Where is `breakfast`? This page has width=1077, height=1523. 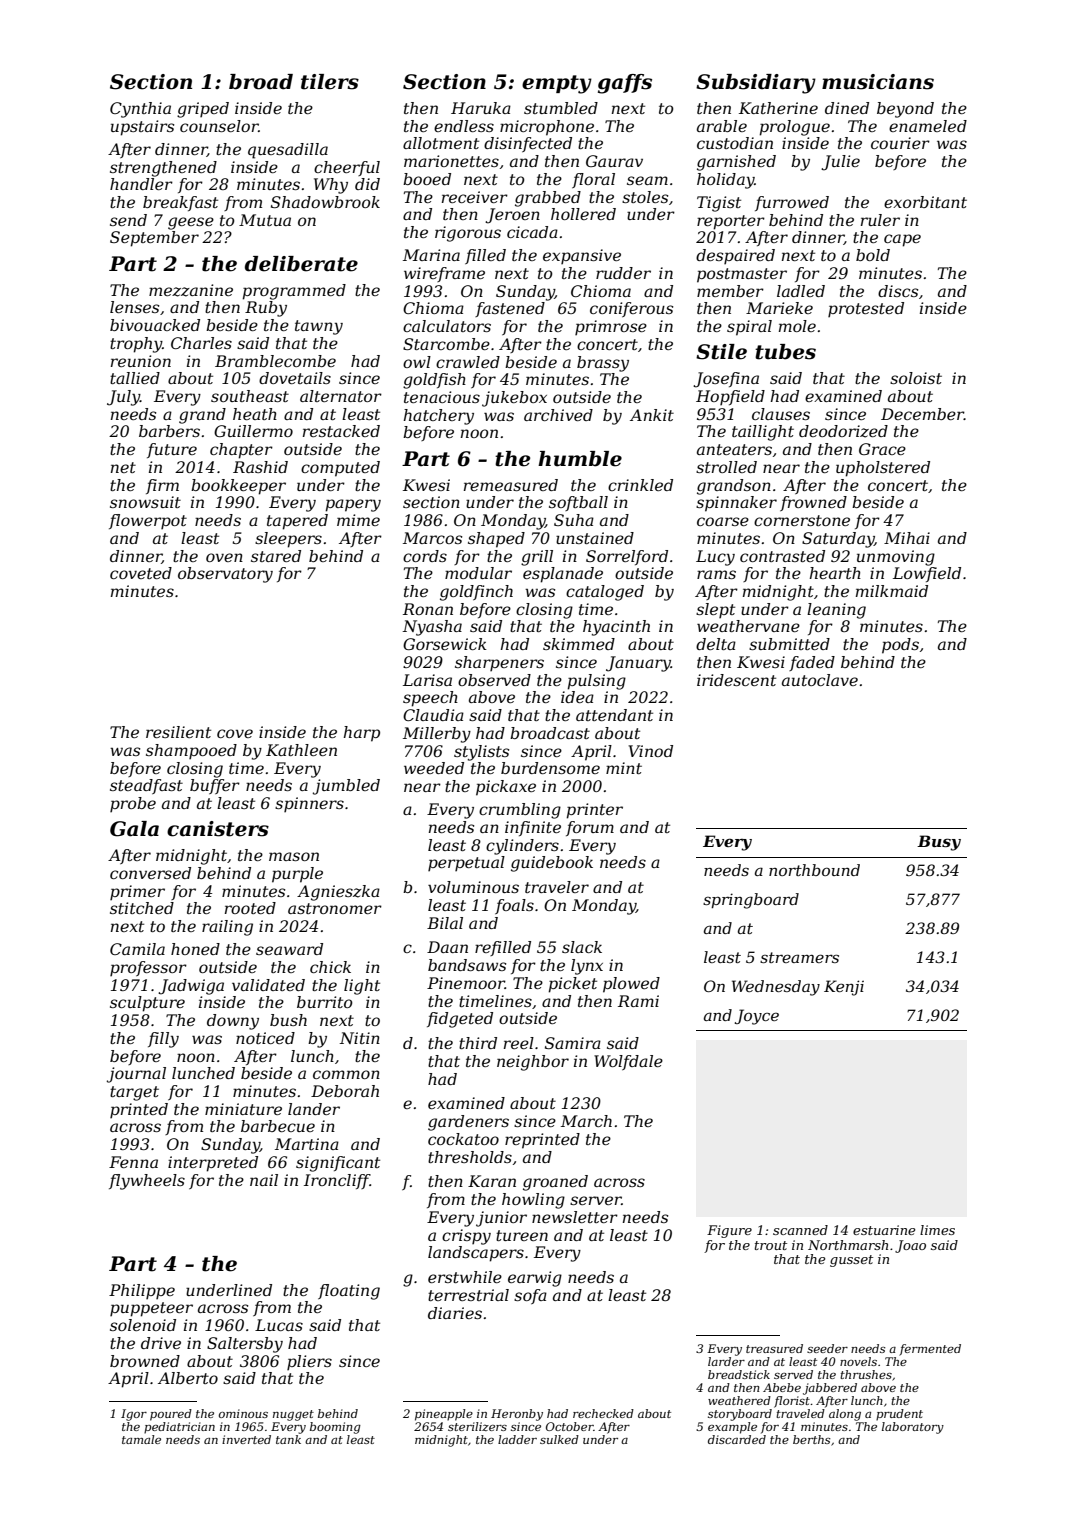
breakfast is located at coordinates (180, 203).
